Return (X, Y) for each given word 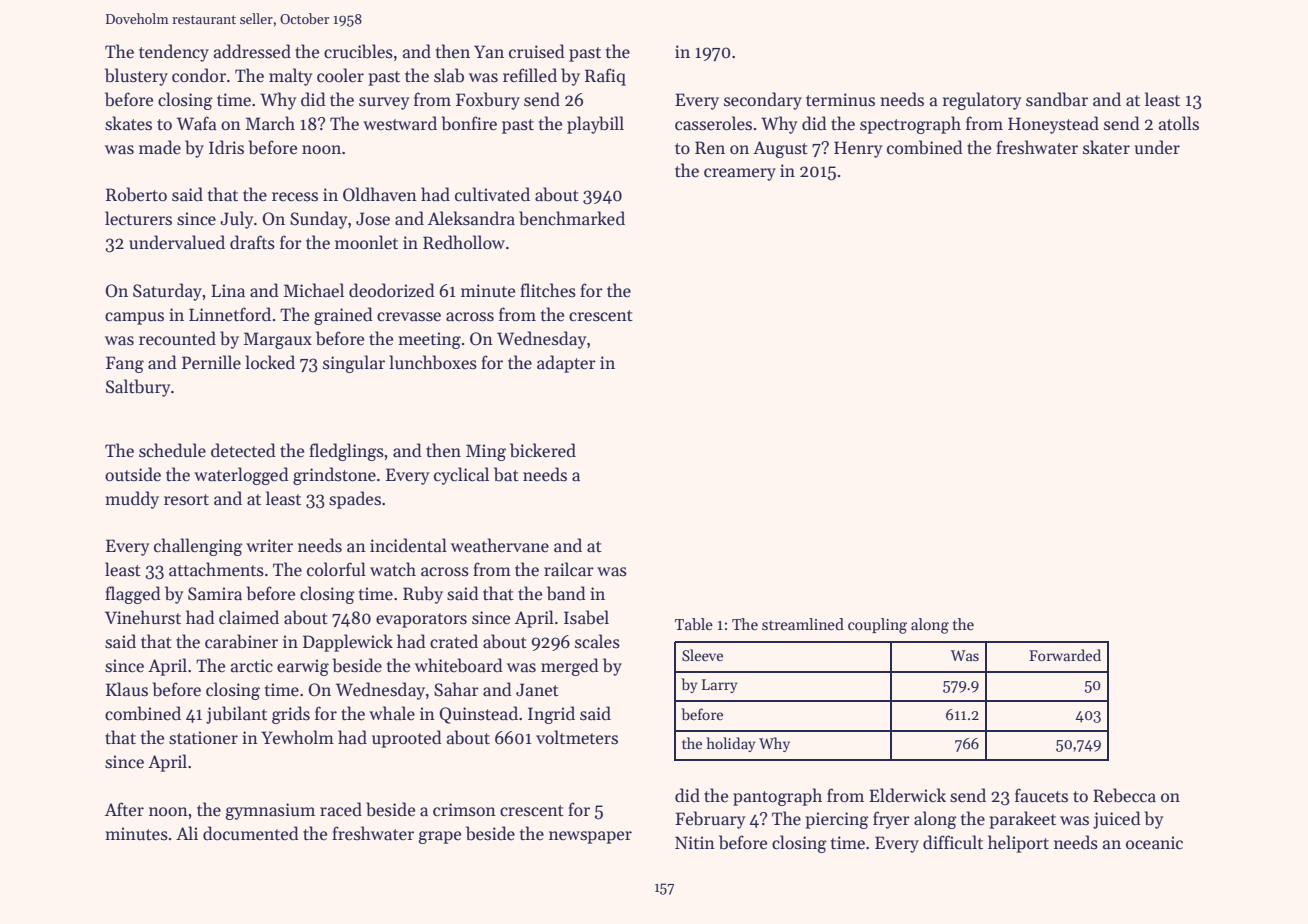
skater (1106, 147)
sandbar (1057, 99)
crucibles (358, 51)
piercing (837, 820)
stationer (203, 738)
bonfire (469, 123)
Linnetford (230, 314)
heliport (1018, 844)
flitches (548, 290)
